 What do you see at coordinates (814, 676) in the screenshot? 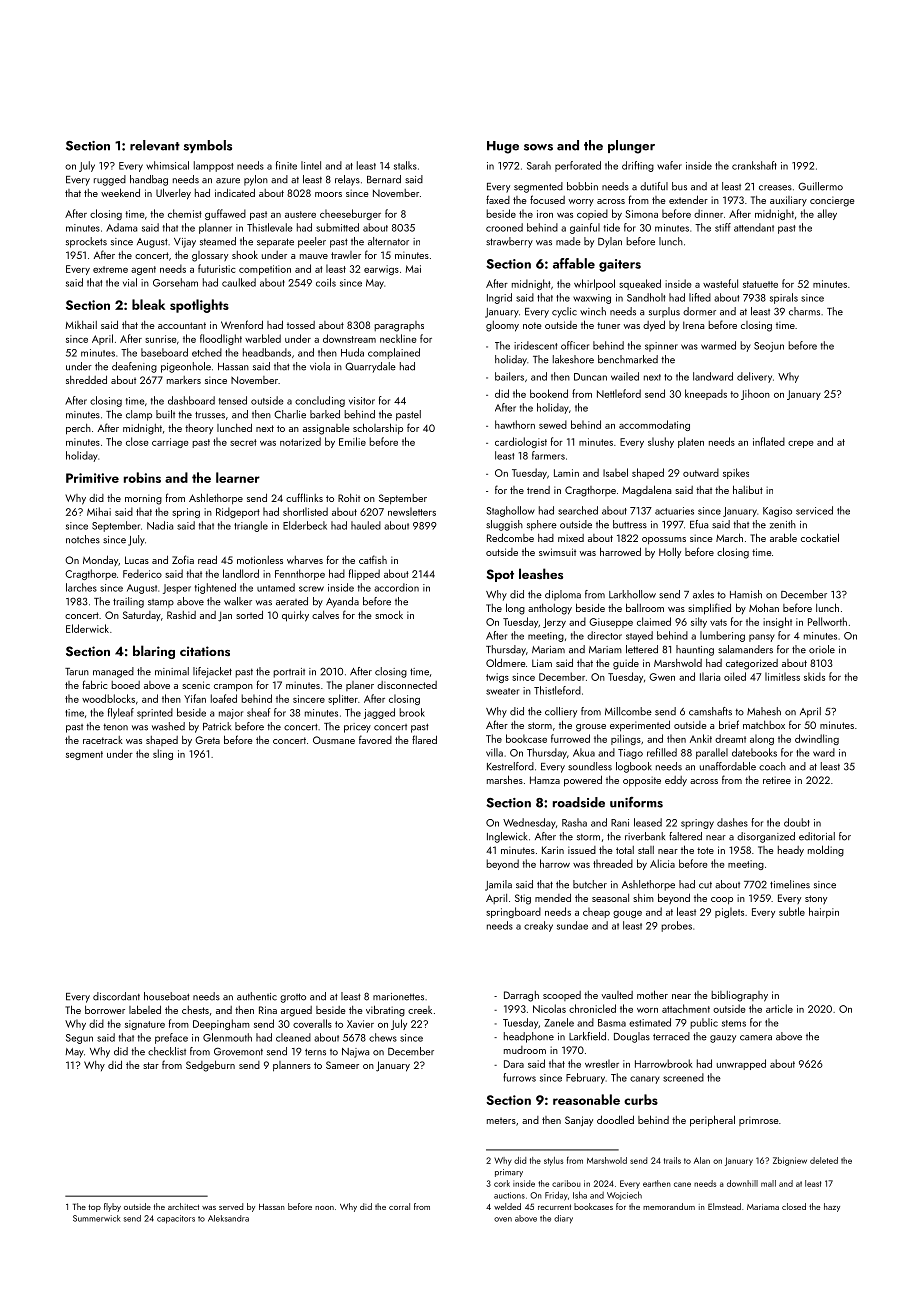
I see `skids` at bounding box center [814, 676].
